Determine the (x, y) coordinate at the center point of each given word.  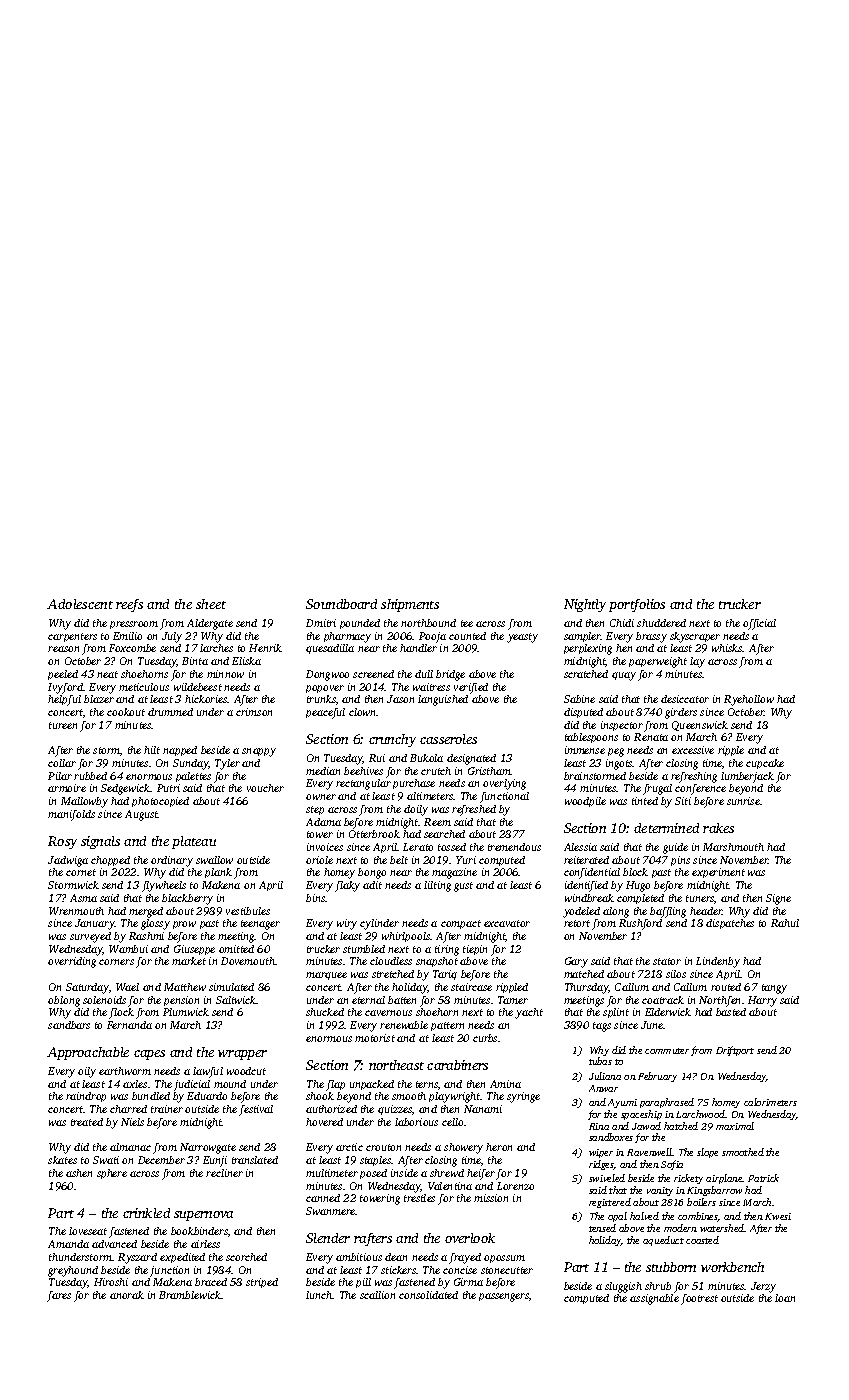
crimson (254, 712)
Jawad (646, 1126)
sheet (211, 604)
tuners (700, 898)
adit (372, 885)
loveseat (88, 1231)
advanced (114, 1244)
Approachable (88, 1053)
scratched (586, 674)
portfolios (637, 605)
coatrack (663, 1000)
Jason (400, 699)
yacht (529, 1013)
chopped (110, 861)
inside (404, 1173)
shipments (410, 605)
